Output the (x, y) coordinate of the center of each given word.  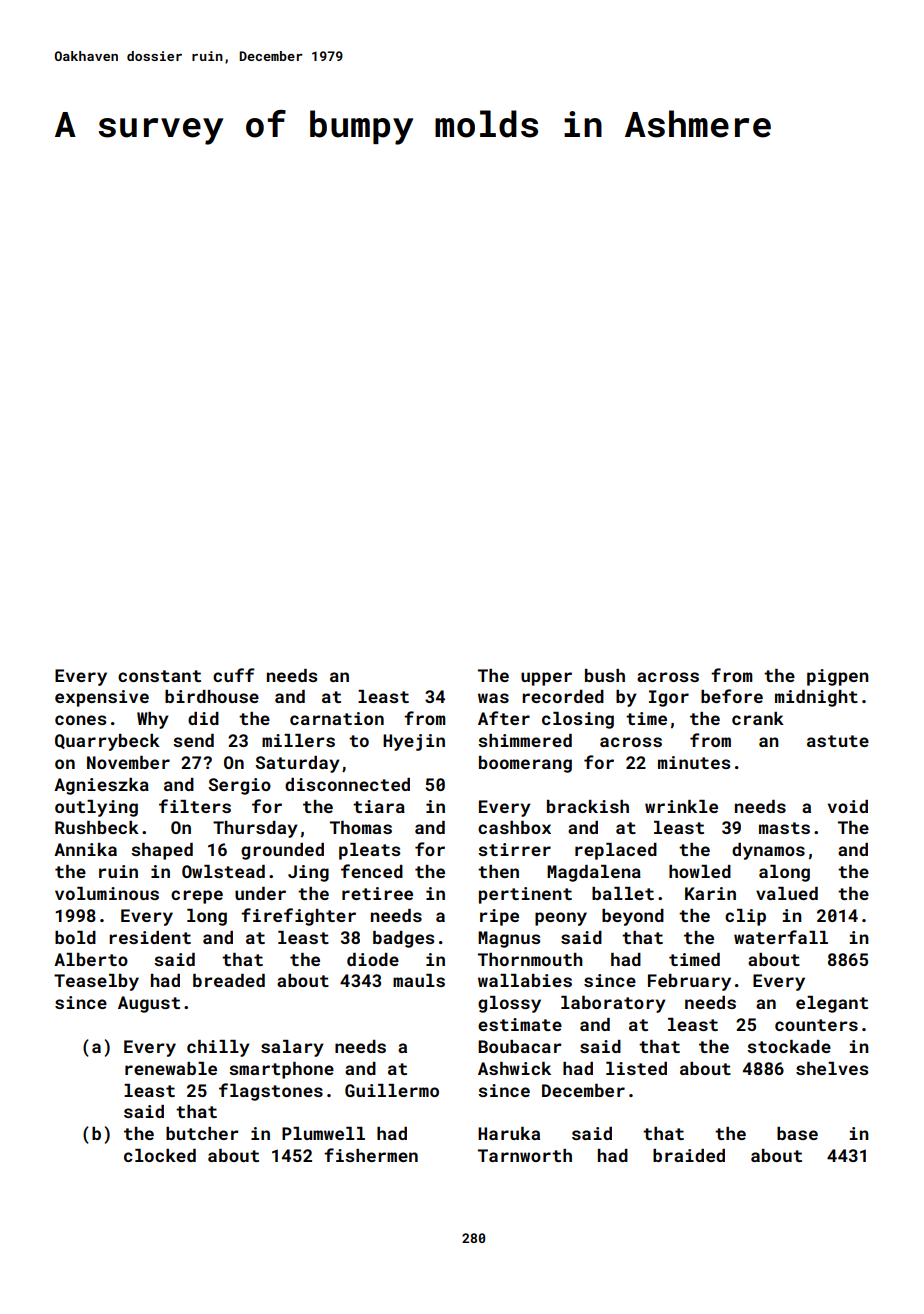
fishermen (371, 1155)
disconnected (347, 784)
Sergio (239, 786)
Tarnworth (525, 1155)
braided (689, 1155)
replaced (616, 851)
